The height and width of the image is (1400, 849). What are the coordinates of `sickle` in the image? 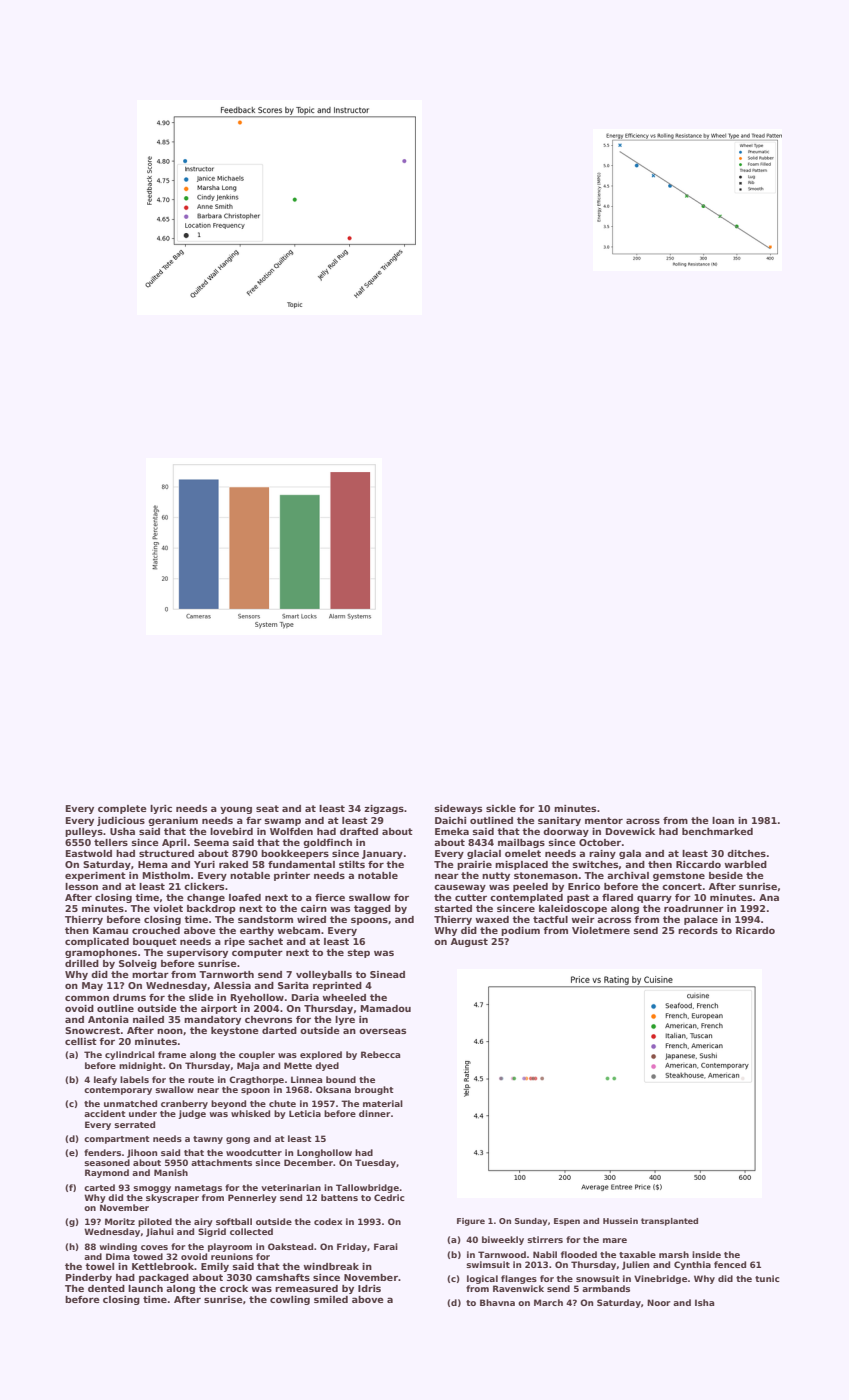 It's located at (501, 808).
